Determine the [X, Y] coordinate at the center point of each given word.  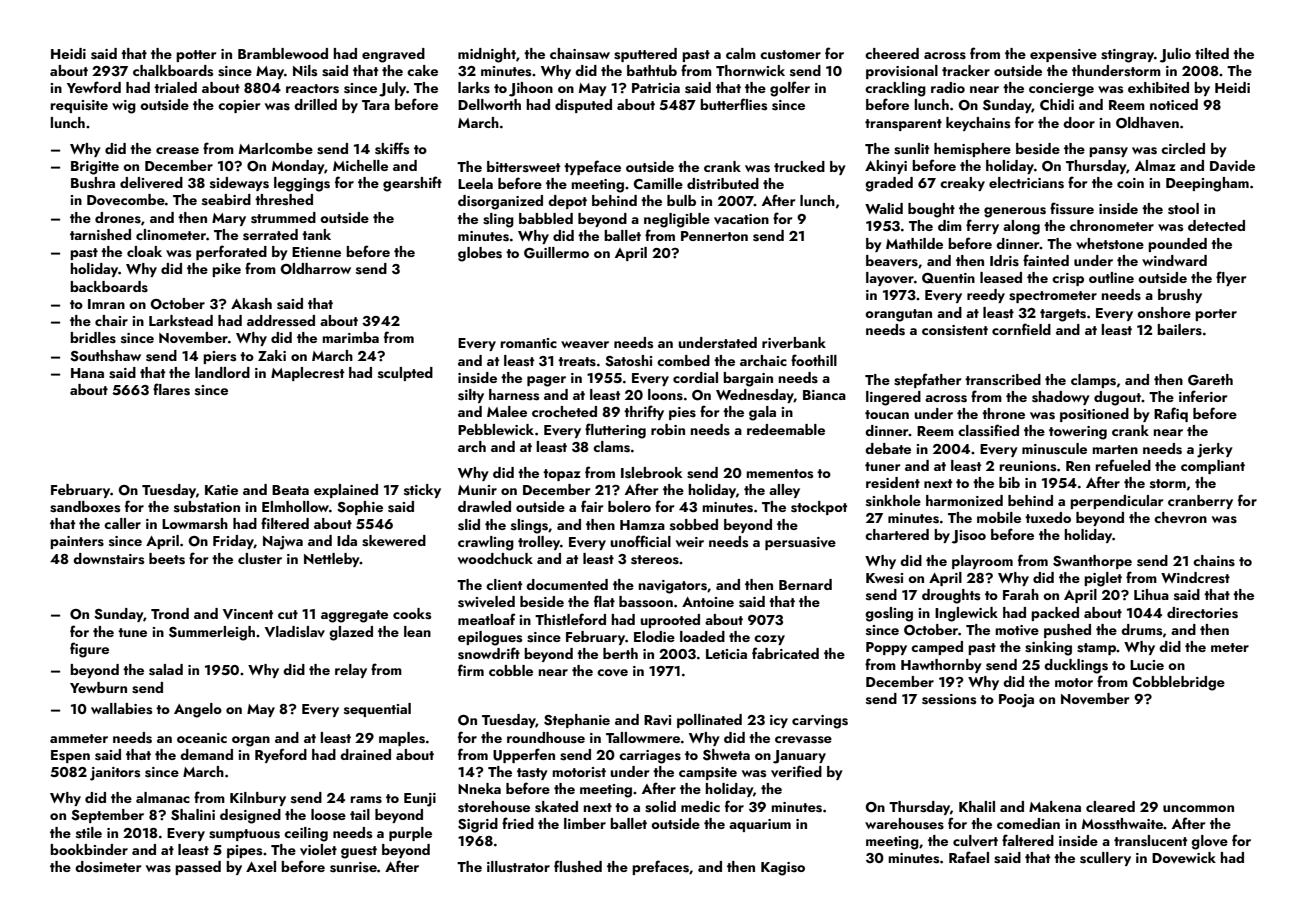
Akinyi [886, 167]
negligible [677, 220]
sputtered [645, 55]
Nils [305, 71]
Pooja [1016, 701]
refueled [1123, 465]
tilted [1212, 53]
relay [351, 671]
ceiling [306, 834]
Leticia [726, 654]
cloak [144, 251]
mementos [779, 474]
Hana [87, 373]
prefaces [660, 867]
